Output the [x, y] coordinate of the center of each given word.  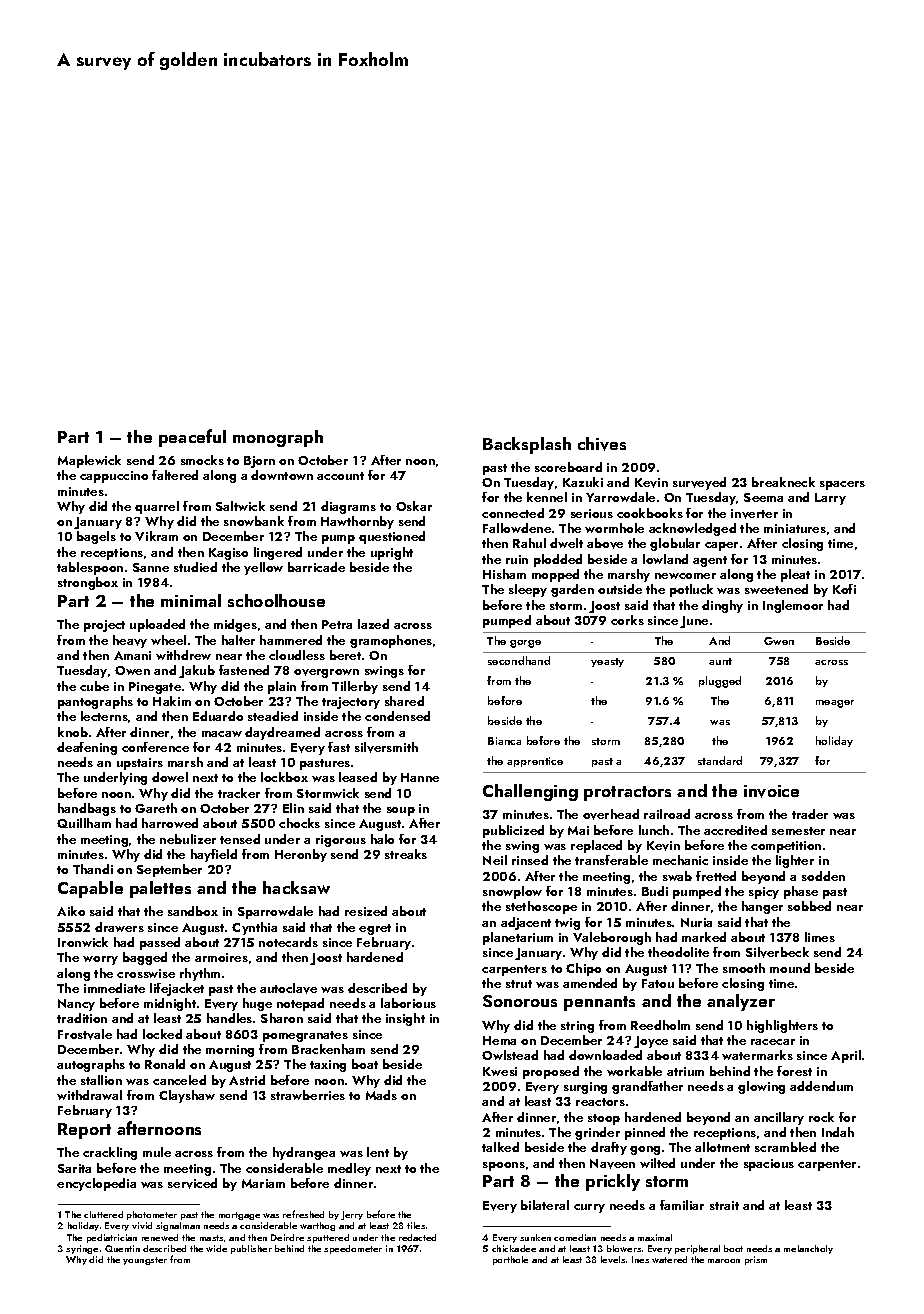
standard [720, 760]
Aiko [71, 911]
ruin [517, 559]
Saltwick [240, 506]
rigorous [341, 841]
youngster [145, 1261]
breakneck [783, 482]
